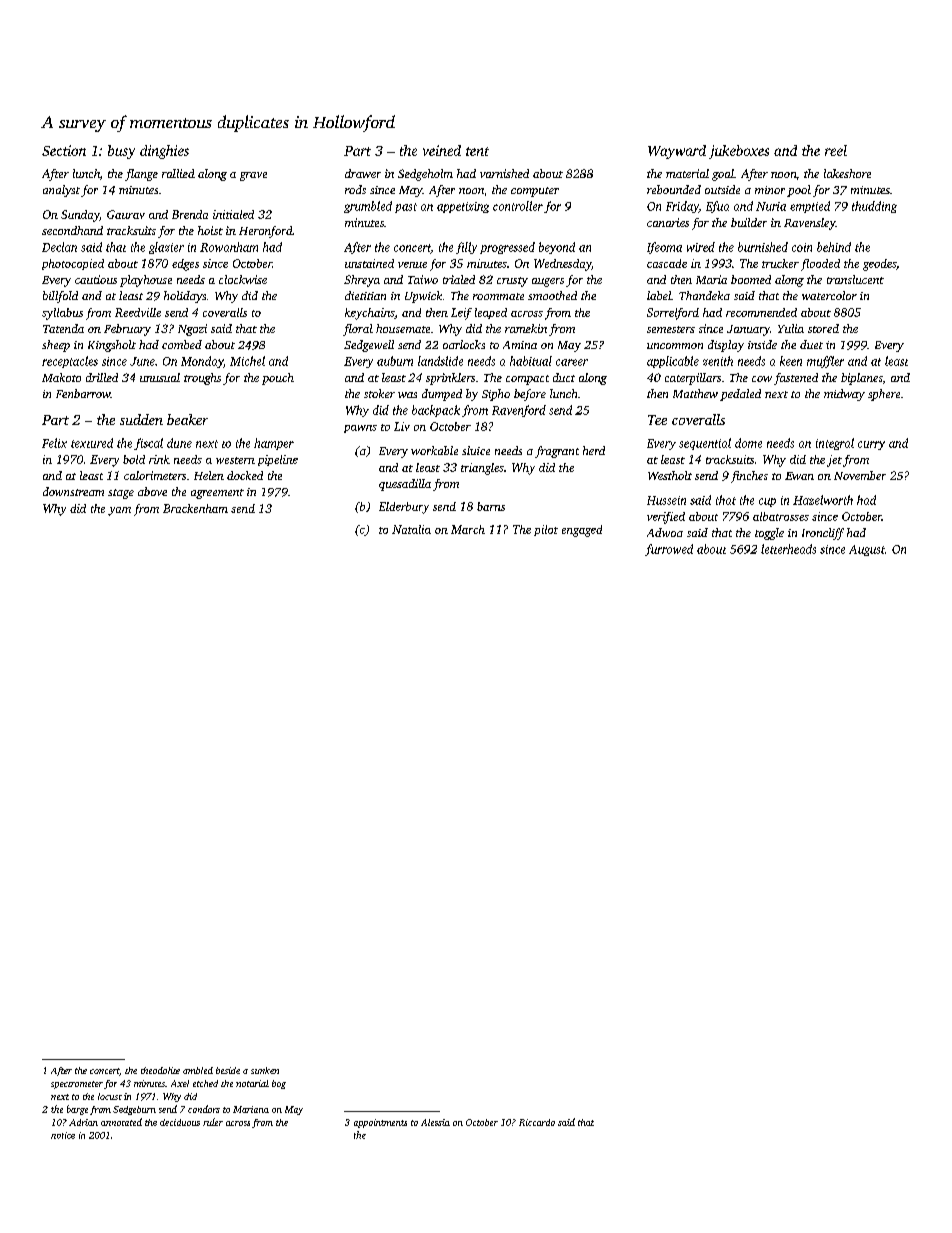 Image resolution: width=952 pixels, height=1233 pixels. Describe the element at coordinates (687, 173) in the page. I see `material` at that location.
